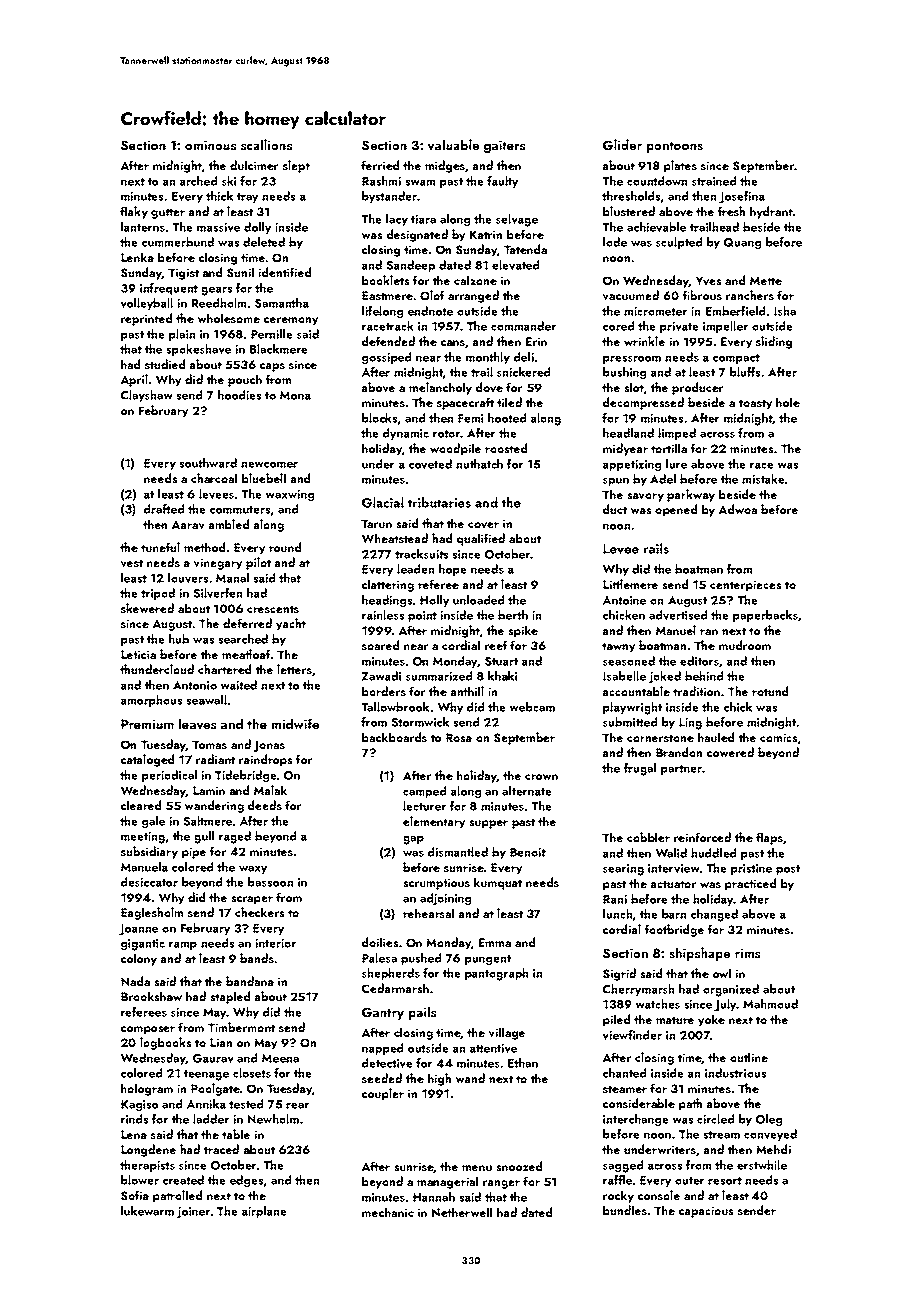 This page has width=924, height=1308. I want to click on ladder, so click(211, 1119).
